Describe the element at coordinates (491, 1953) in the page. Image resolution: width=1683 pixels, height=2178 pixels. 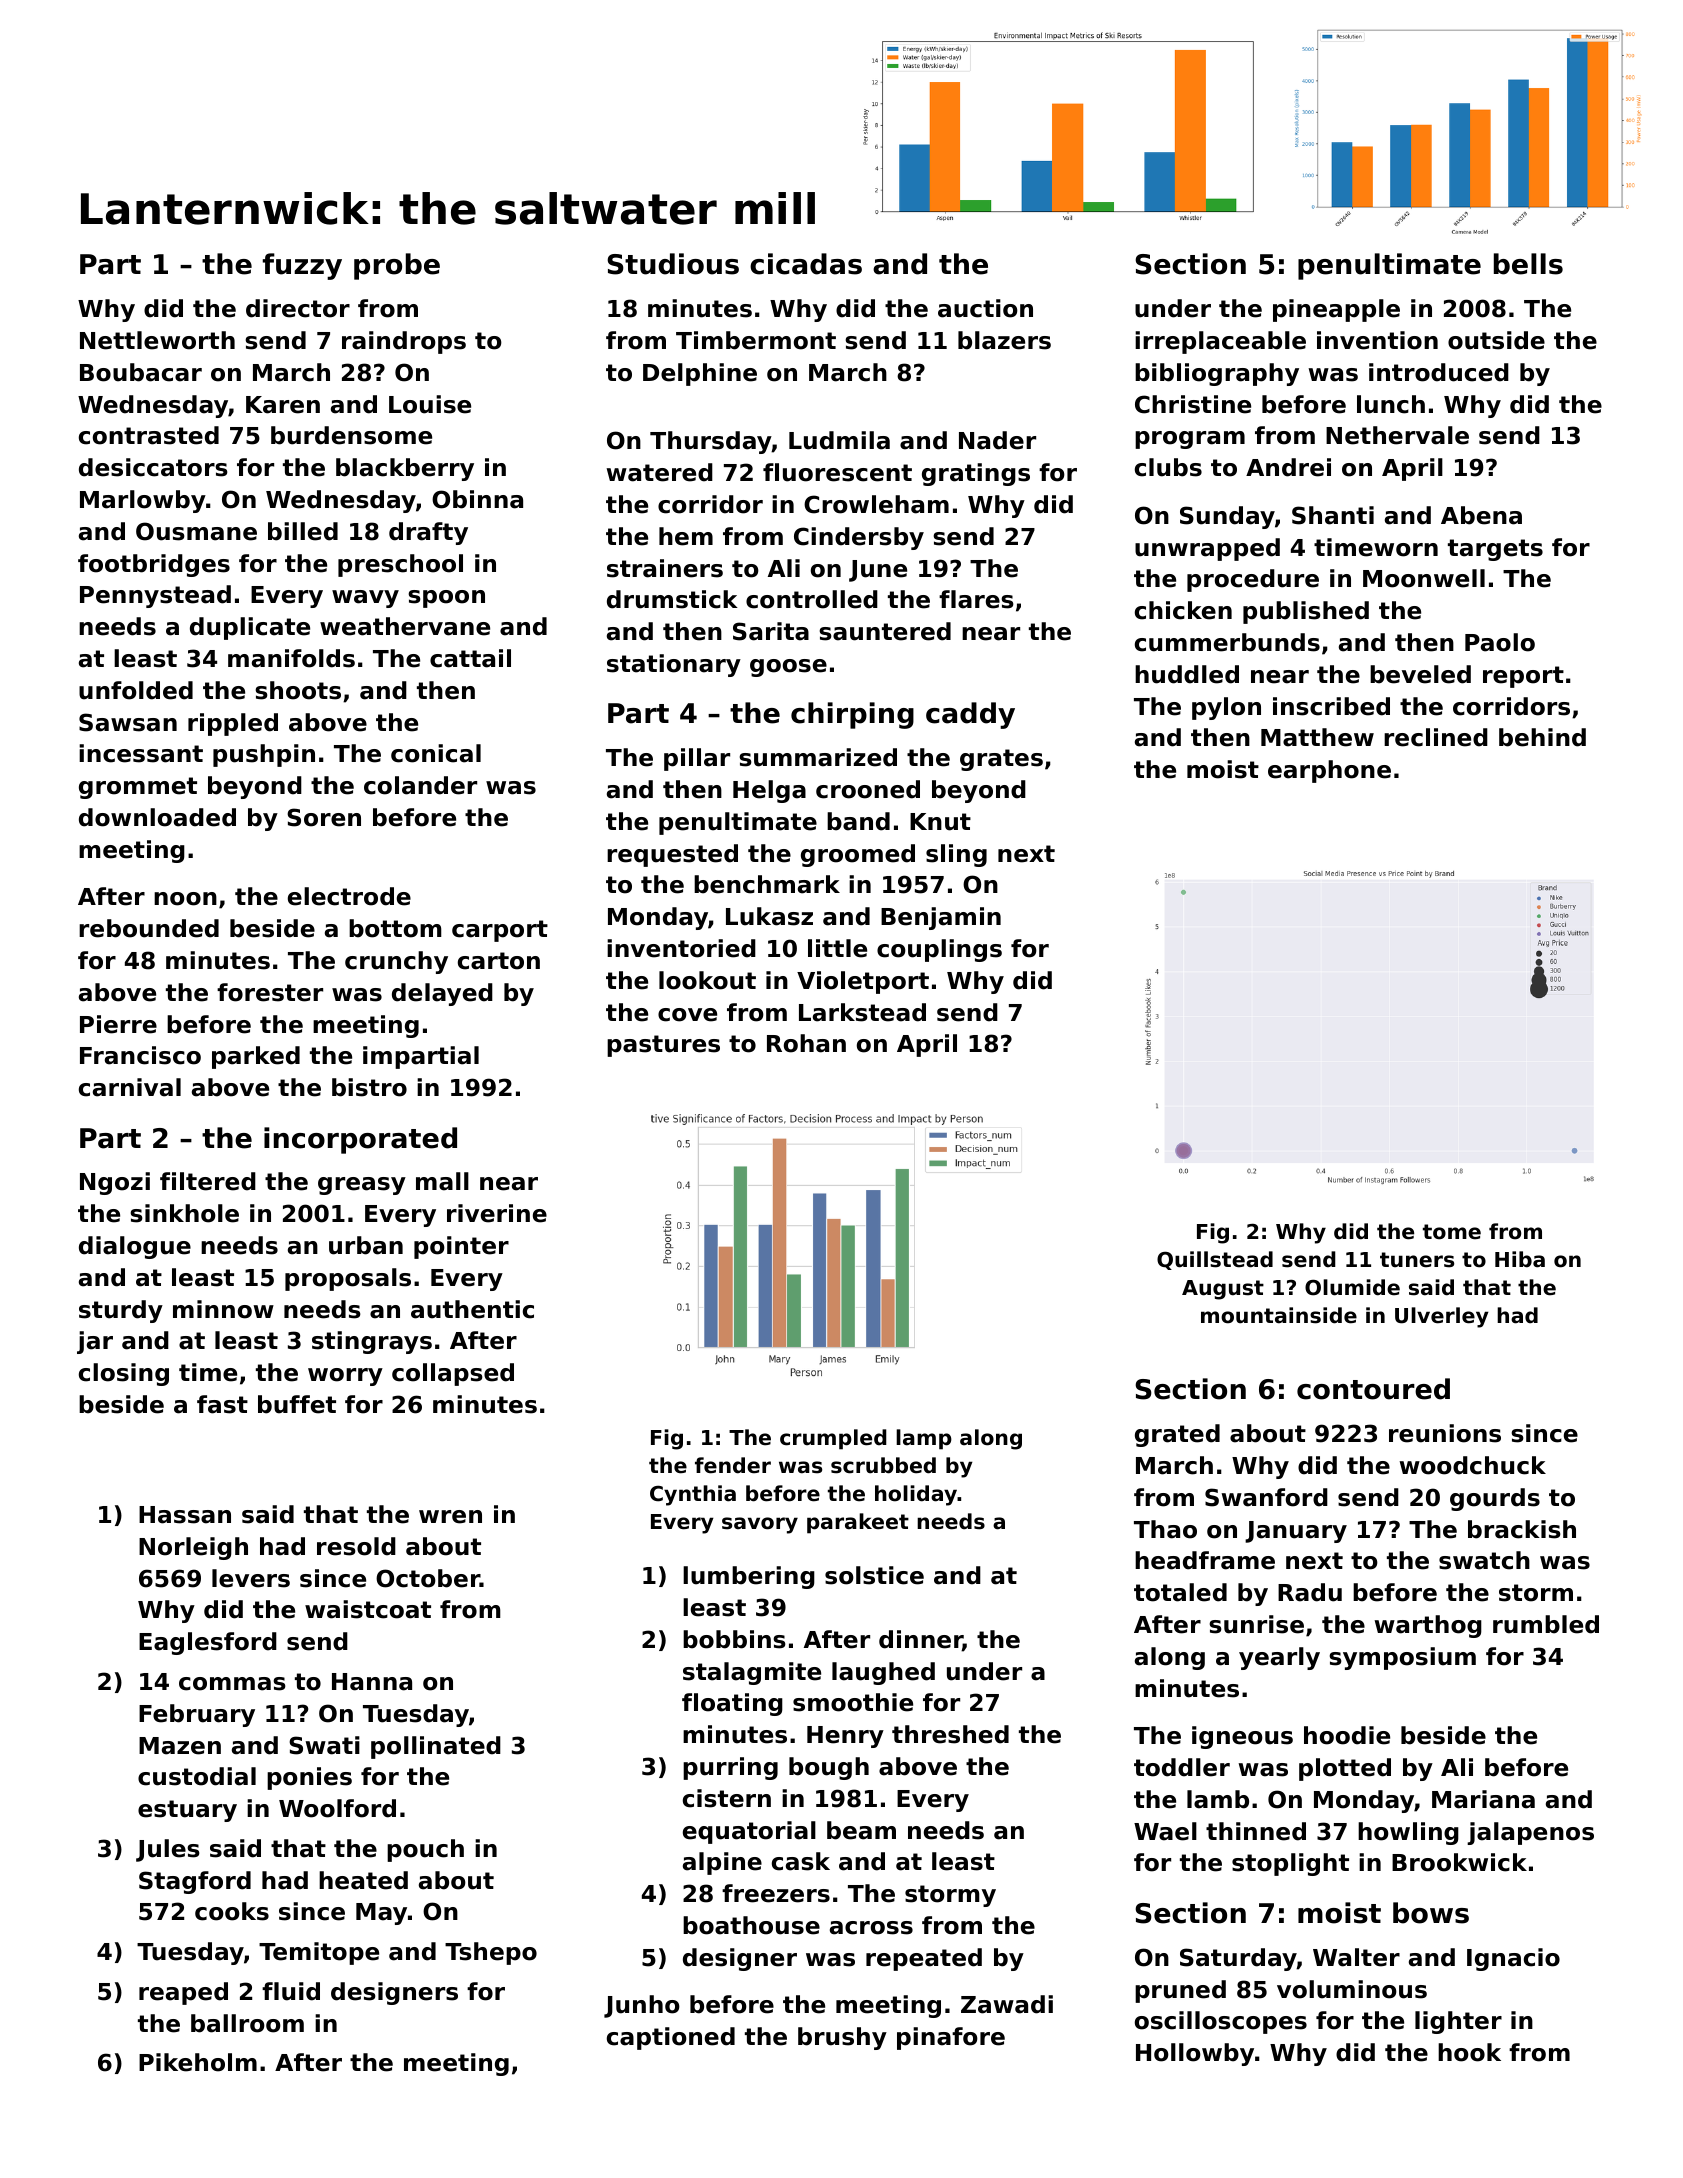
I see `Tshepo` at that location.
